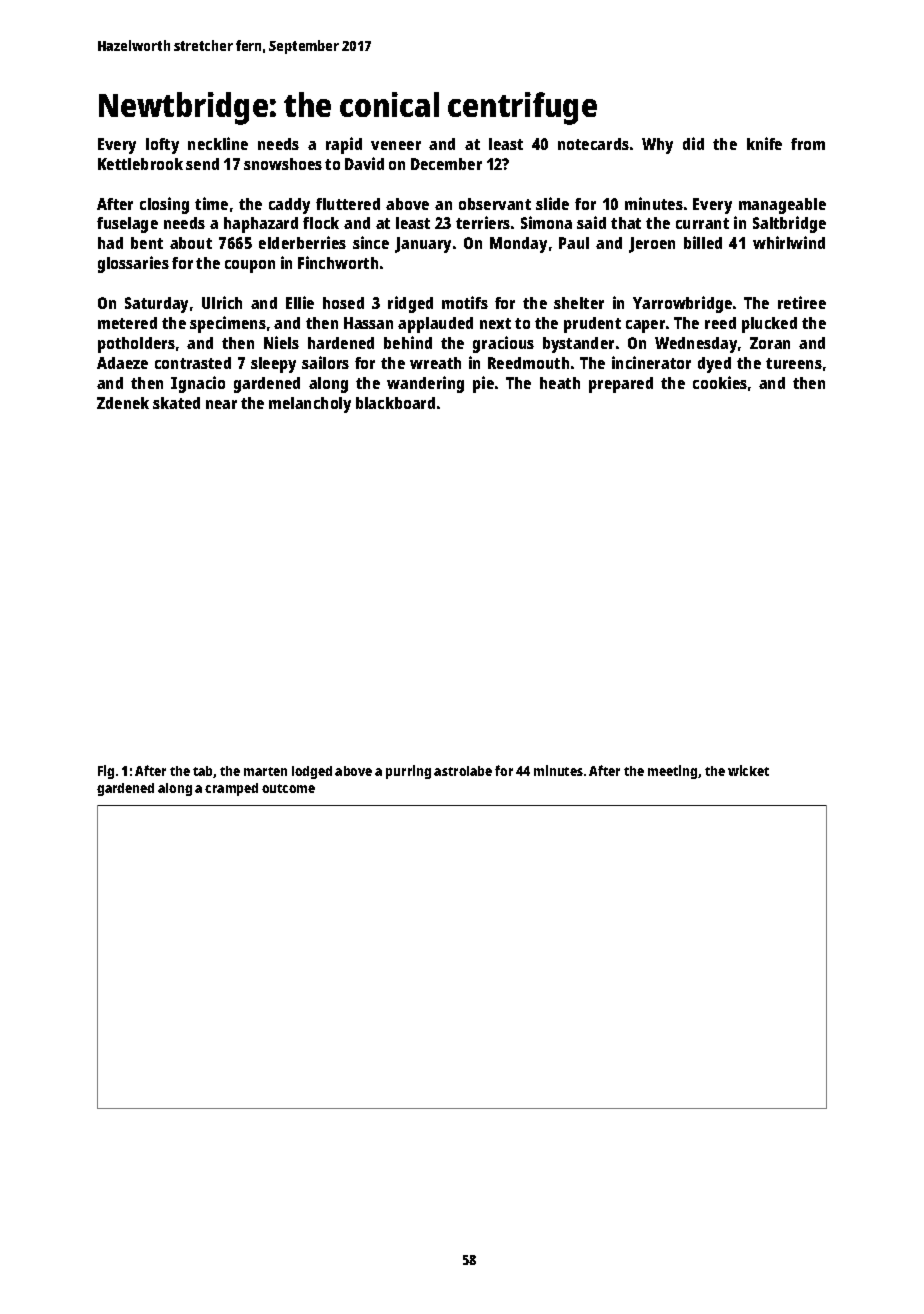 This image has width=924, height=1314. What do you see at coordinates (657, 146) in the image?
I see `Why` at bounding box center [657, 146].
